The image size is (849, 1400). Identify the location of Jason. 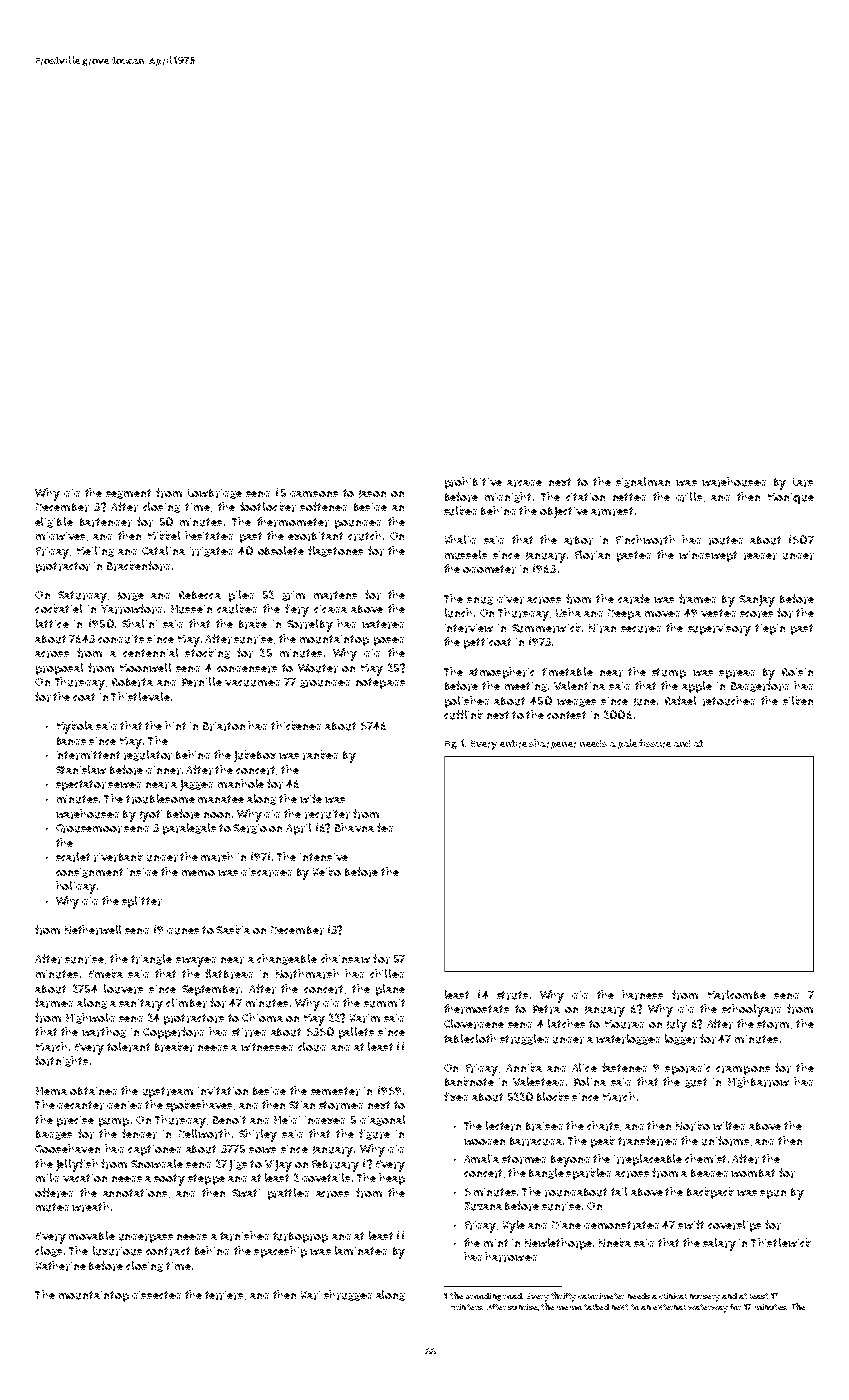
(372, 494).
